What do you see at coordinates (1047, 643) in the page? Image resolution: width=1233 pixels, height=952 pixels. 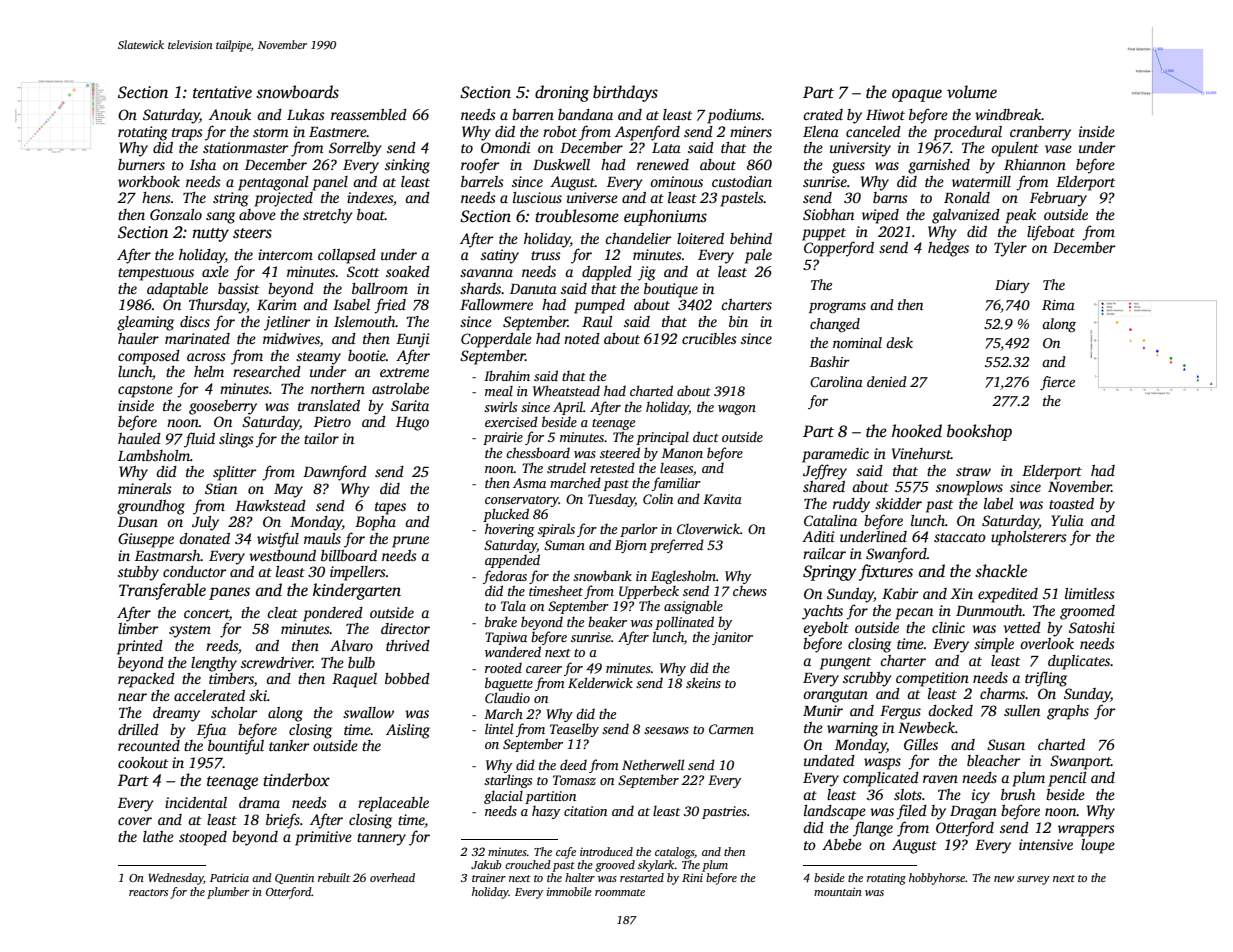 I see `overlook` at bounding box center [1047, 643].
